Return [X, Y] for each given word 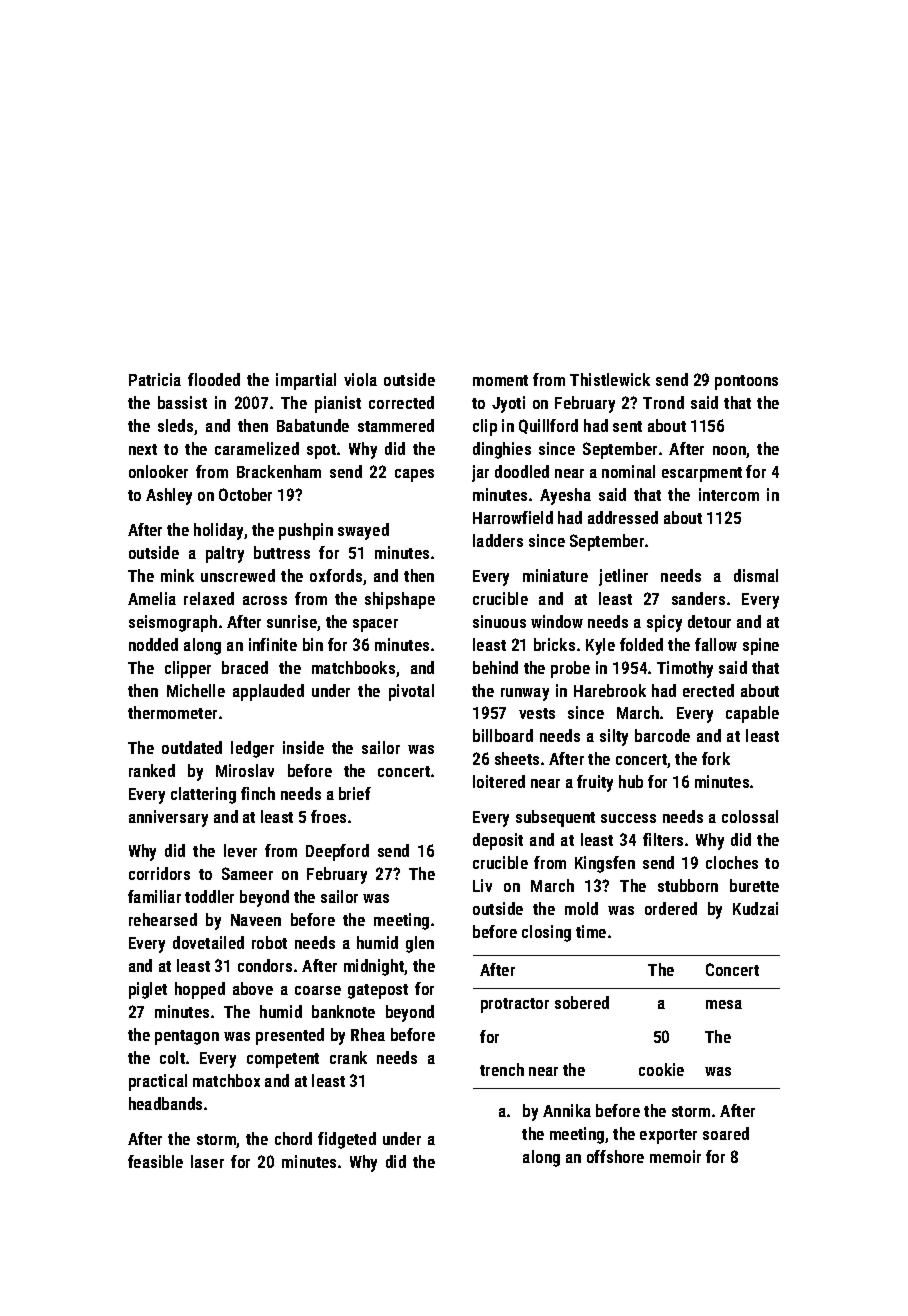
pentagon [187, 1037]
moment [500, 380]
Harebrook [610, 690]
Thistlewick [610, 379]
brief [355, 793]
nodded [153, 644]
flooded [214, 379]
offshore [615, 1156]
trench [502, 1069]
